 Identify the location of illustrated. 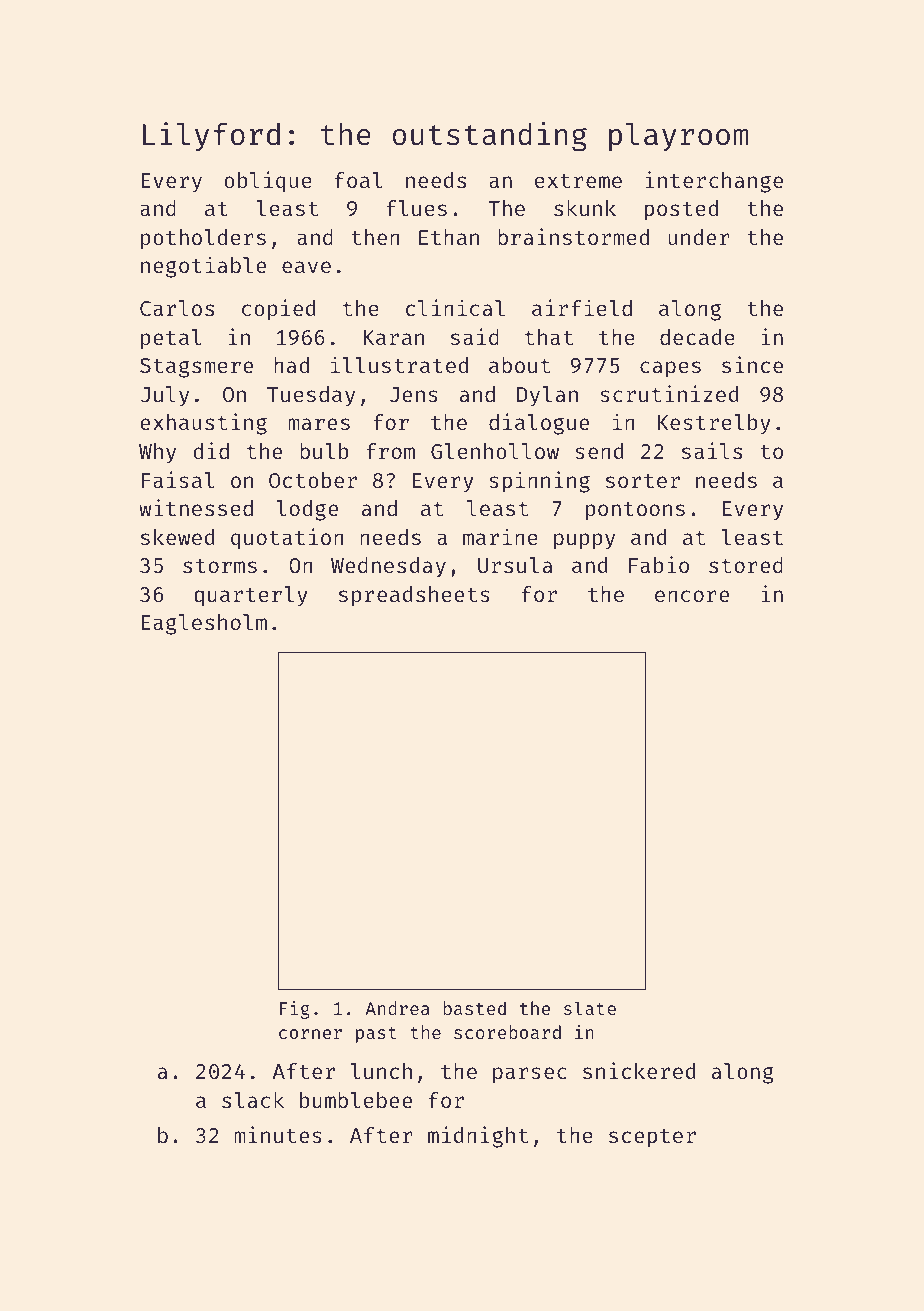
(399, 364).
